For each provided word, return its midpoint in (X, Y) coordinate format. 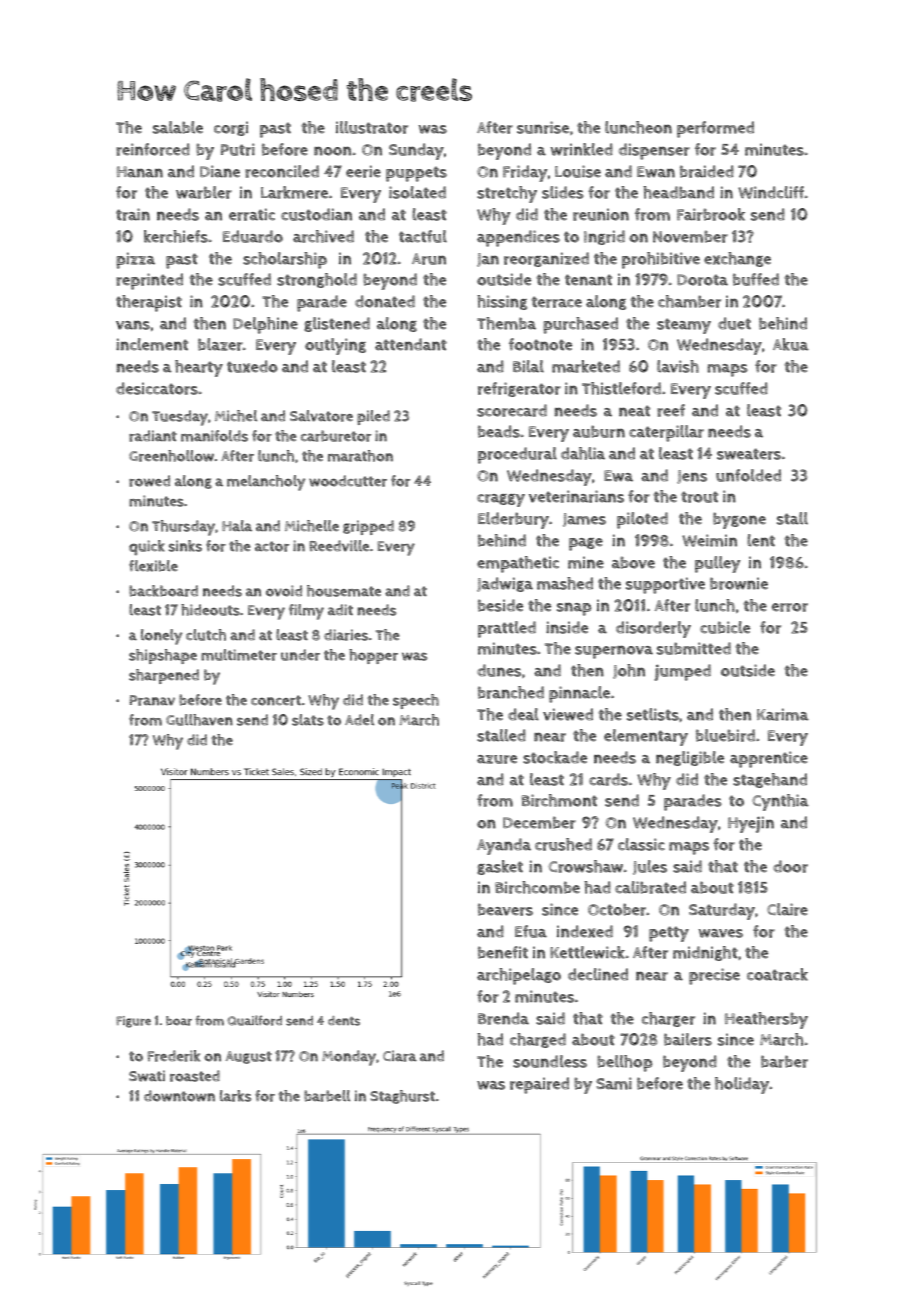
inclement (152, 344)
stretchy (507, 194)
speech (416, 701)
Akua (791, 344)
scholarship (285, 260)
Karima (783, 714)
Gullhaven (199, 720)
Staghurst (402, 1097)
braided (707, 171)
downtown (179, 1096)
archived (323, 236)
